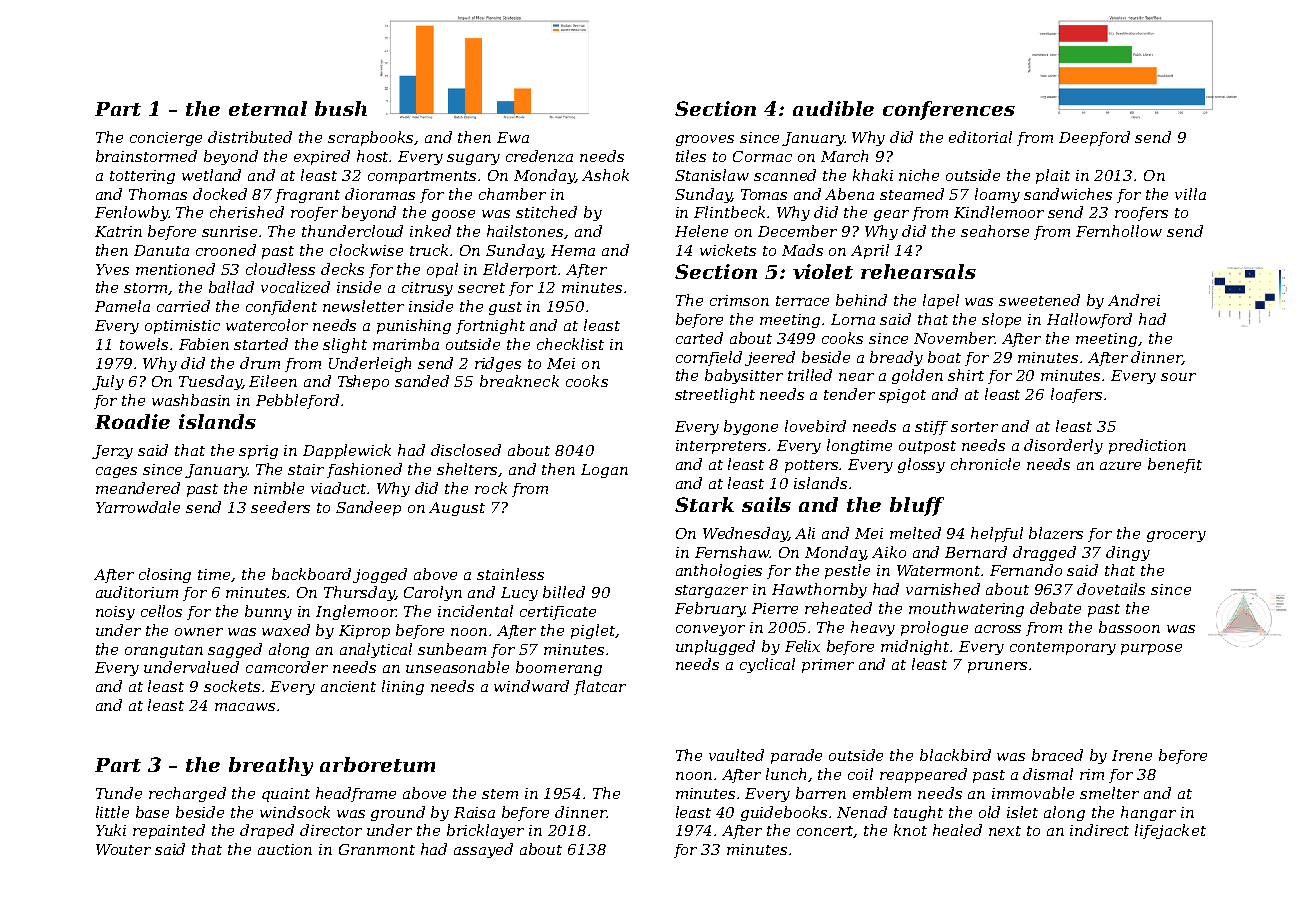 The image size is (1308, 924). What do you see at coordinates (273, 381) in the screenshot?
I see `Eileen` at bounding box center [273, 381].
